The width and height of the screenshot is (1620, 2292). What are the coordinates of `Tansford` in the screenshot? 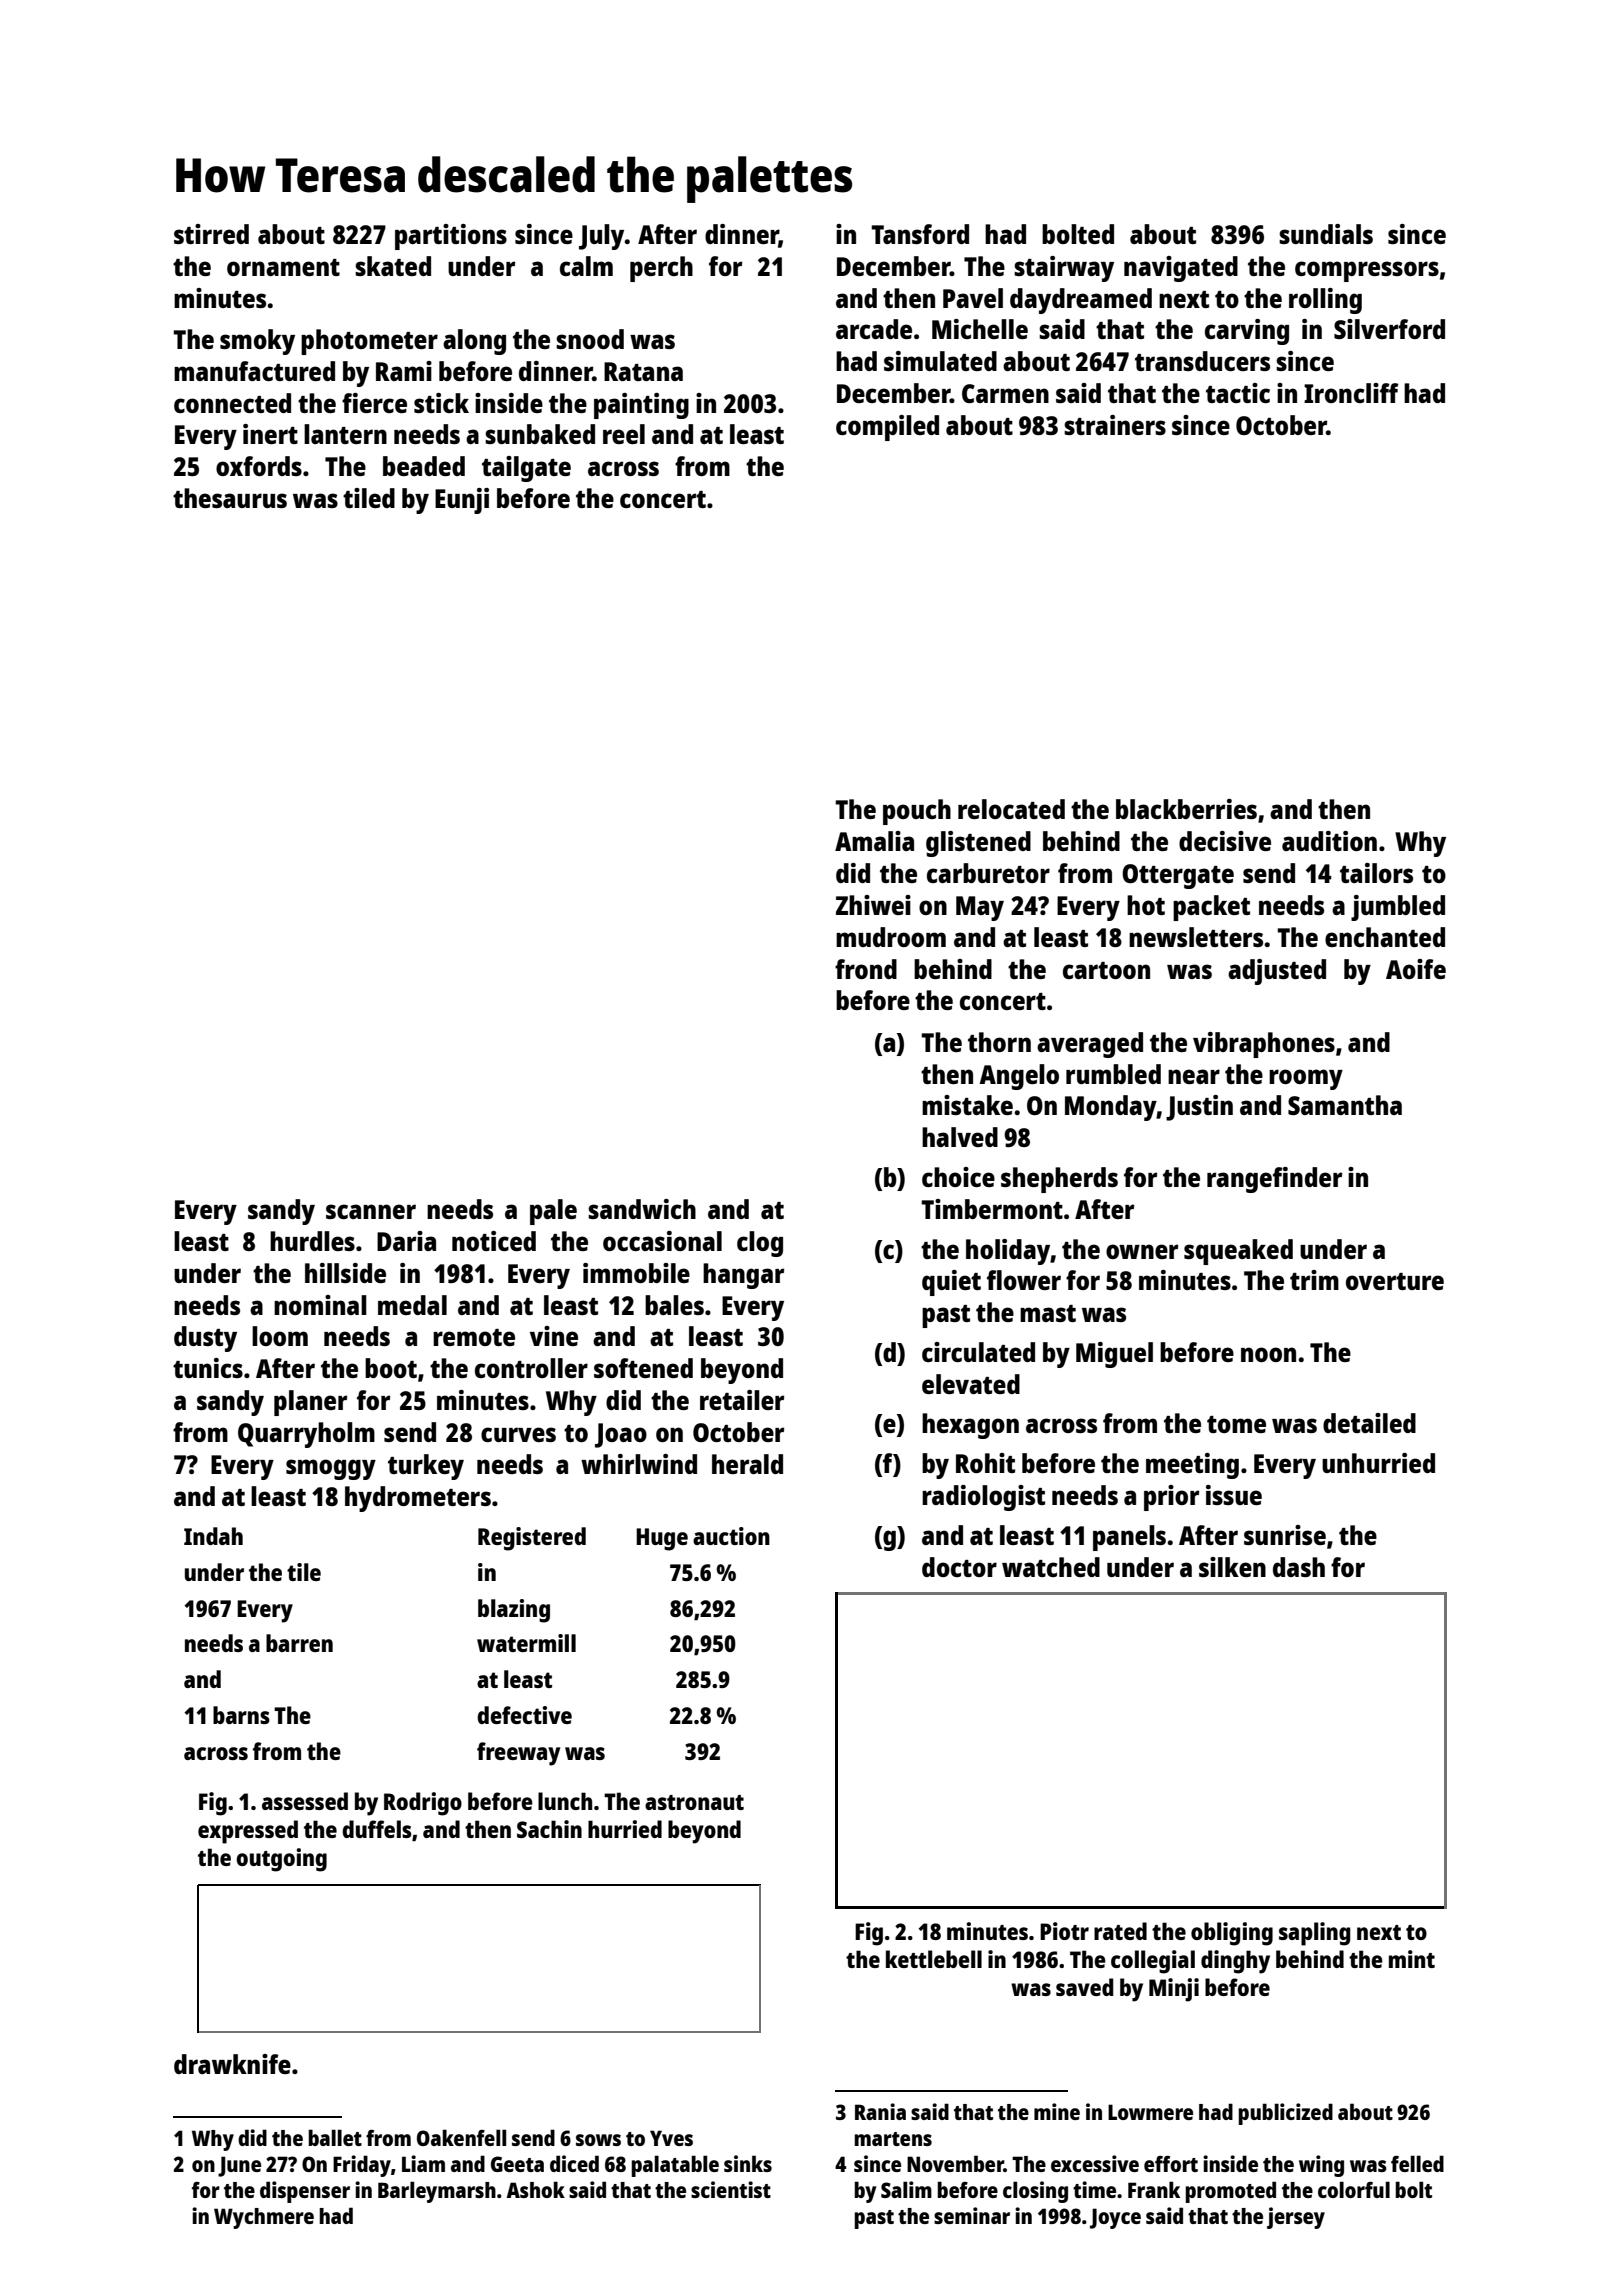 It's located at (920, 234).
